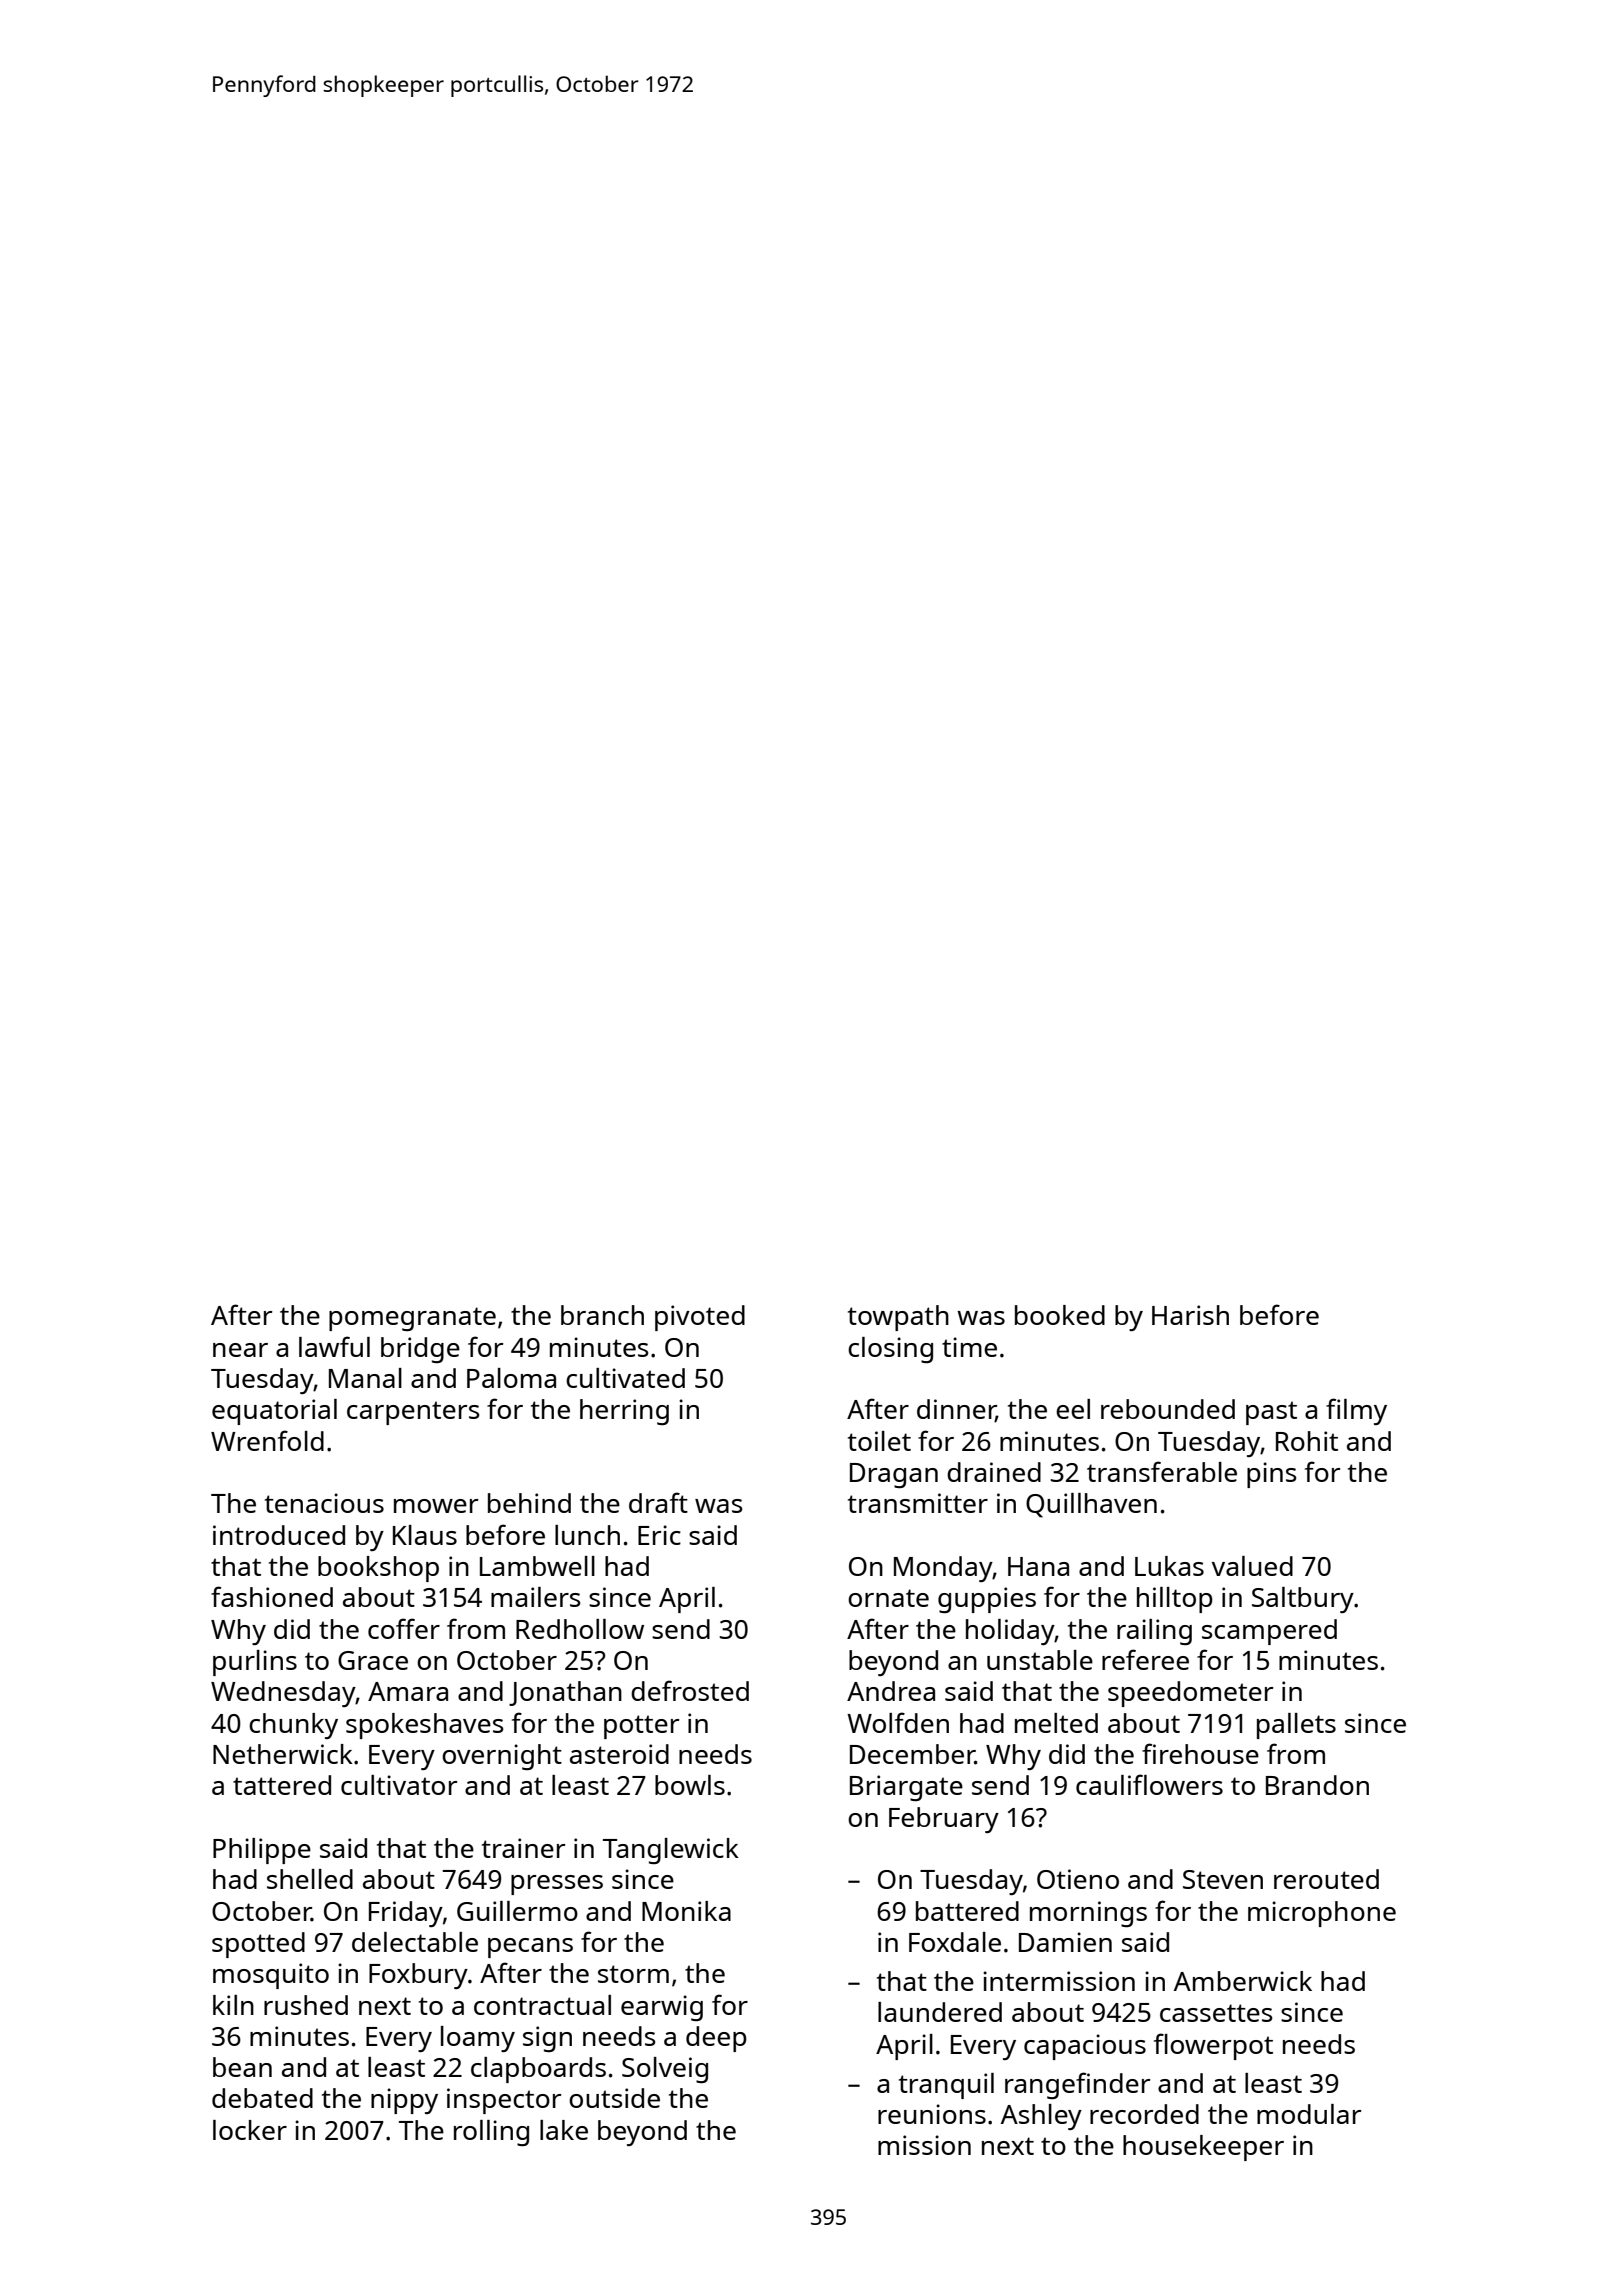 This page has width=1620, height=2292. I want to click on pomegranate, so click(412, 1319).
